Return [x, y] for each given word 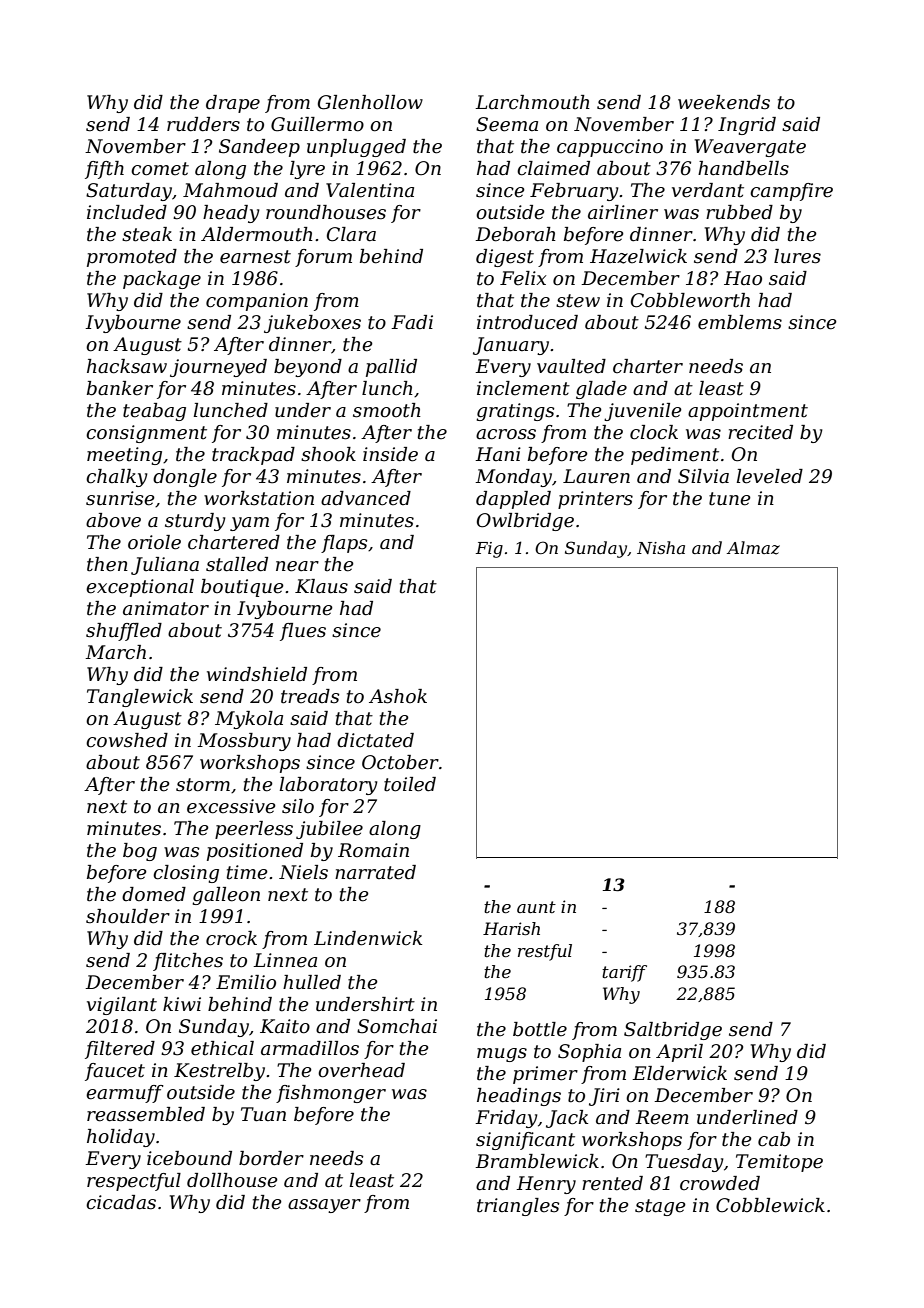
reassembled [146, 1114]
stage [660, 1207]
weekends [724, 102]
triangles [518, 1207]
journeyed [218, 368]
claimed [553, 168]
